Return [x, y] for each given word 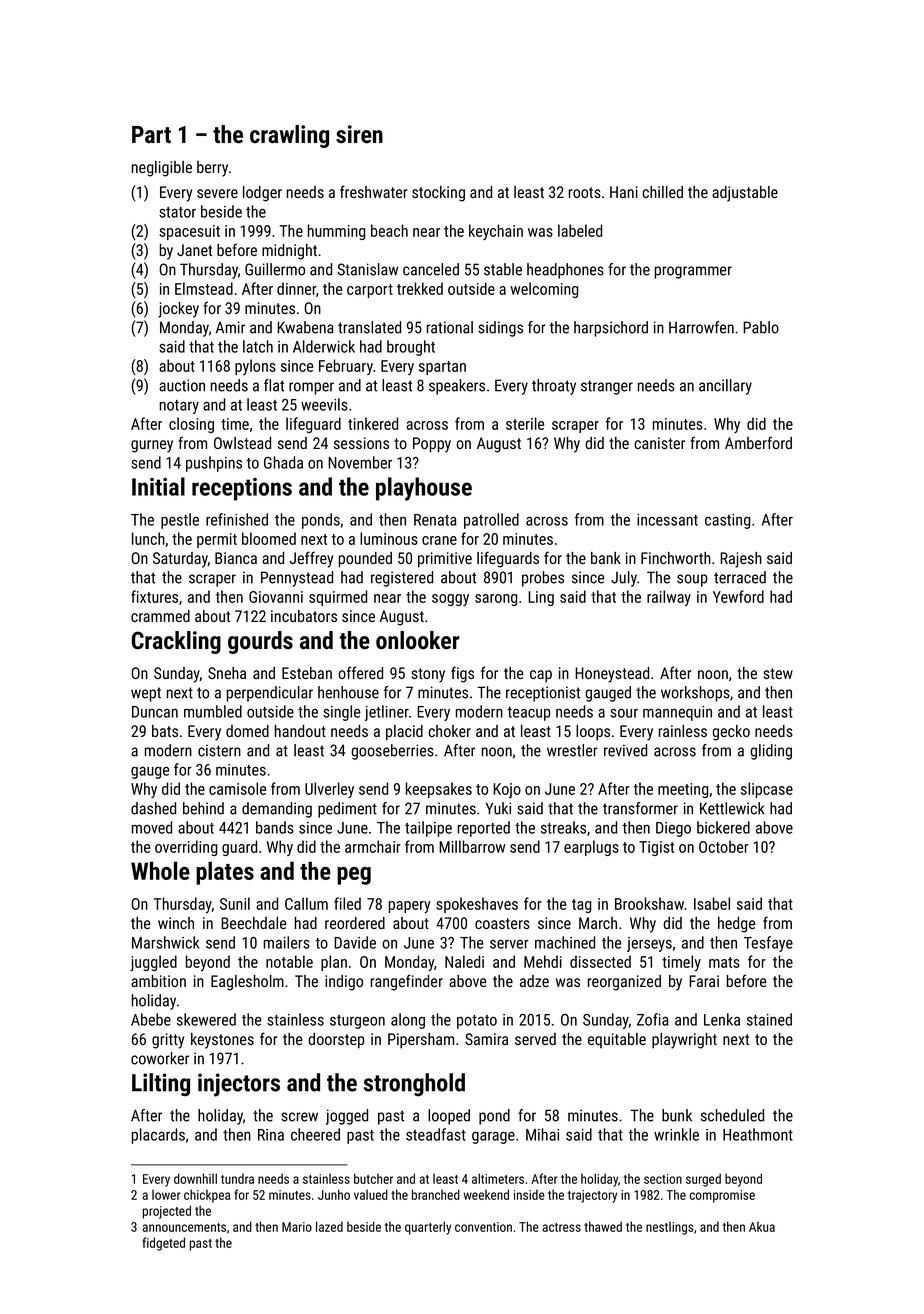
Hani [624, 192]
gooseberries [393, 752]
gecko [731, 733]
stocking [438, 194]
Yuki [498, 808]
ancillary [725, 387]
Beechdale [253, 923]
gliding [771, 752]
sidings [500, 329]
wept [146, 694]
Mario [297, 1227]
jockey [178, 310]
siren [359, 134]
